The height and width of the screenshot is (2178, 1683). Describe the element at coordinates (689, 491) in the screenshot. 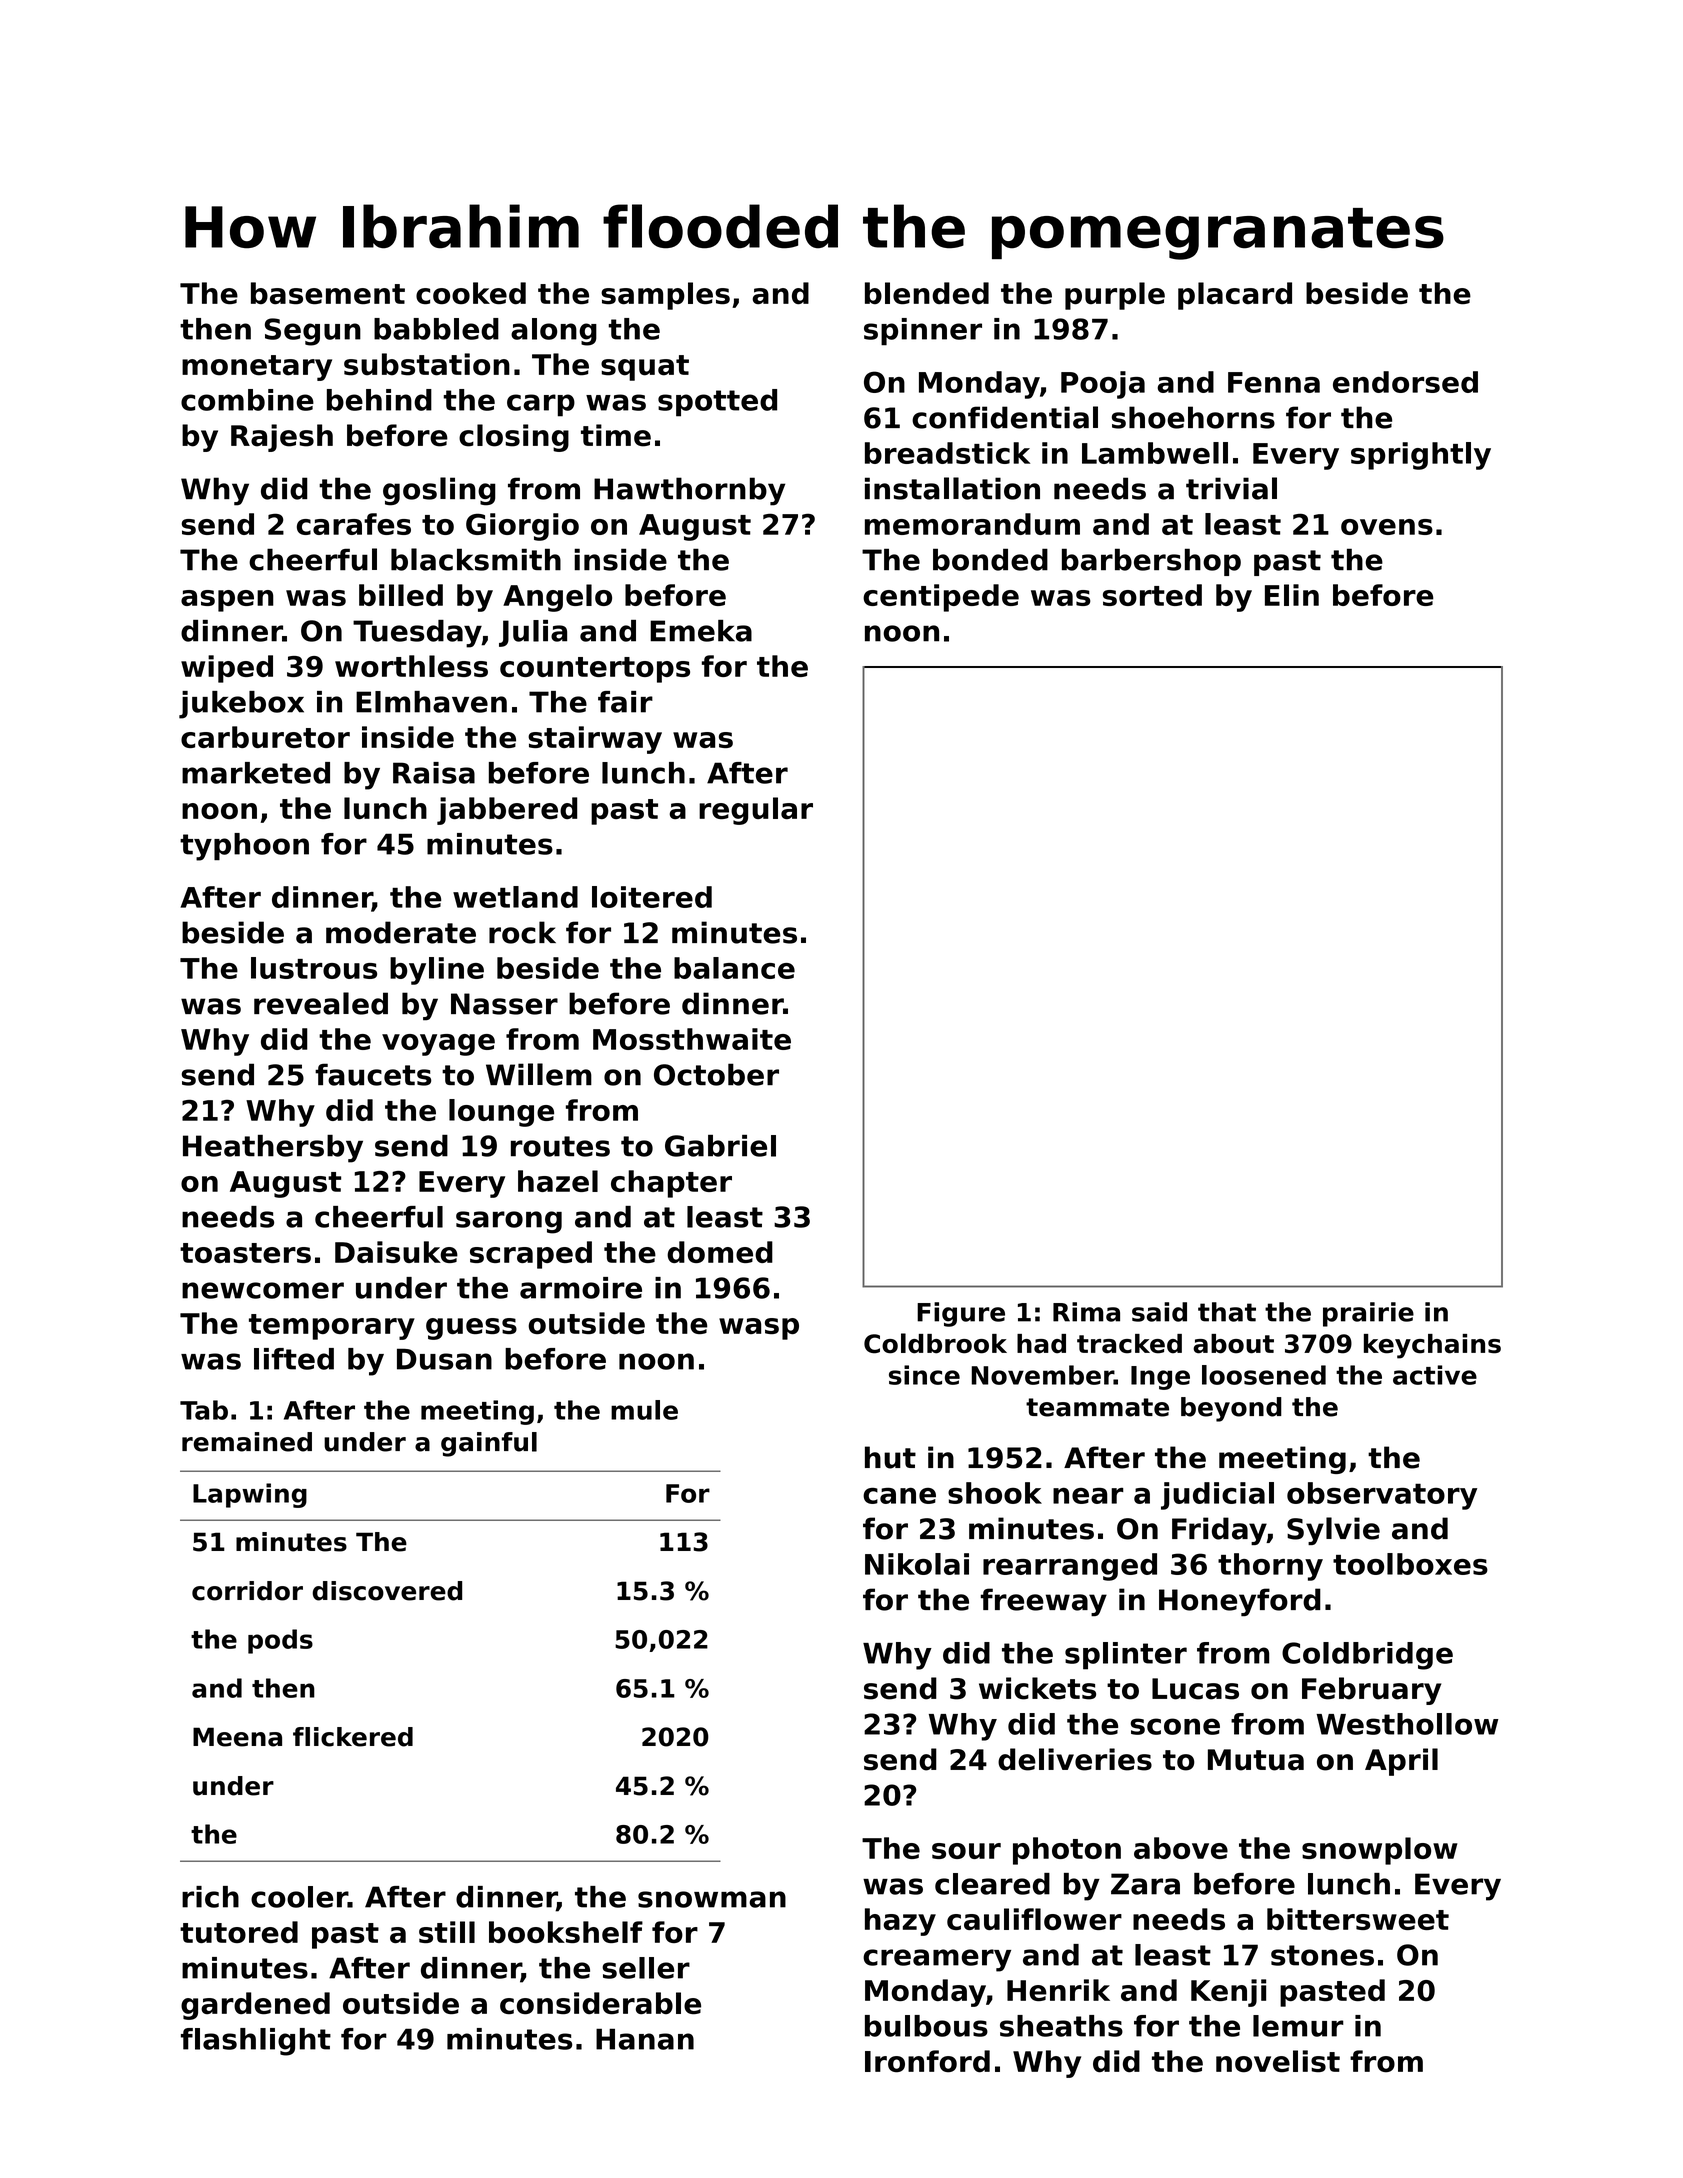

I see `Hawthornby` at that location.
